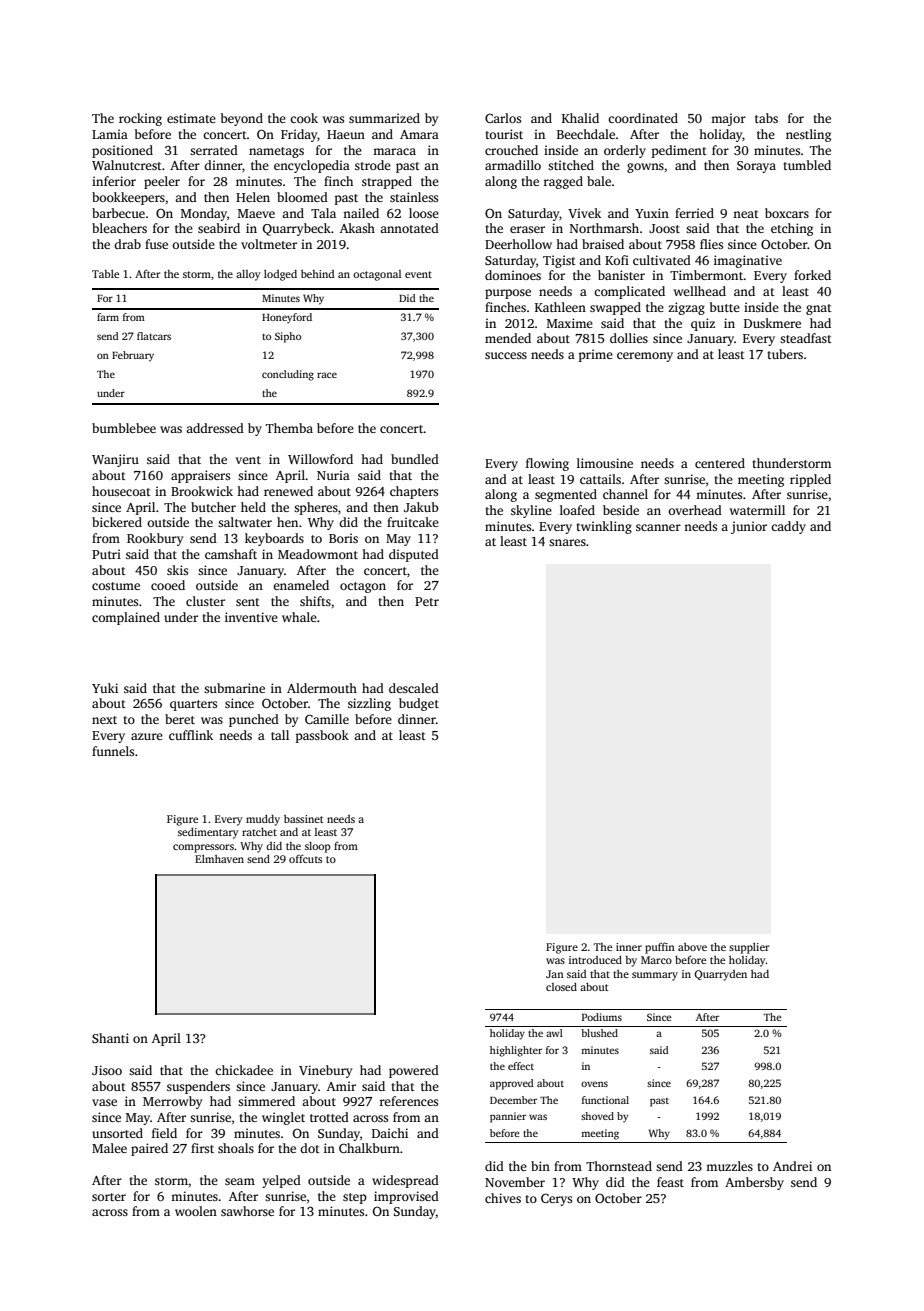  Describe the element at coordinates (531, 511) in the screenshot. I see `skyline` at that location.
